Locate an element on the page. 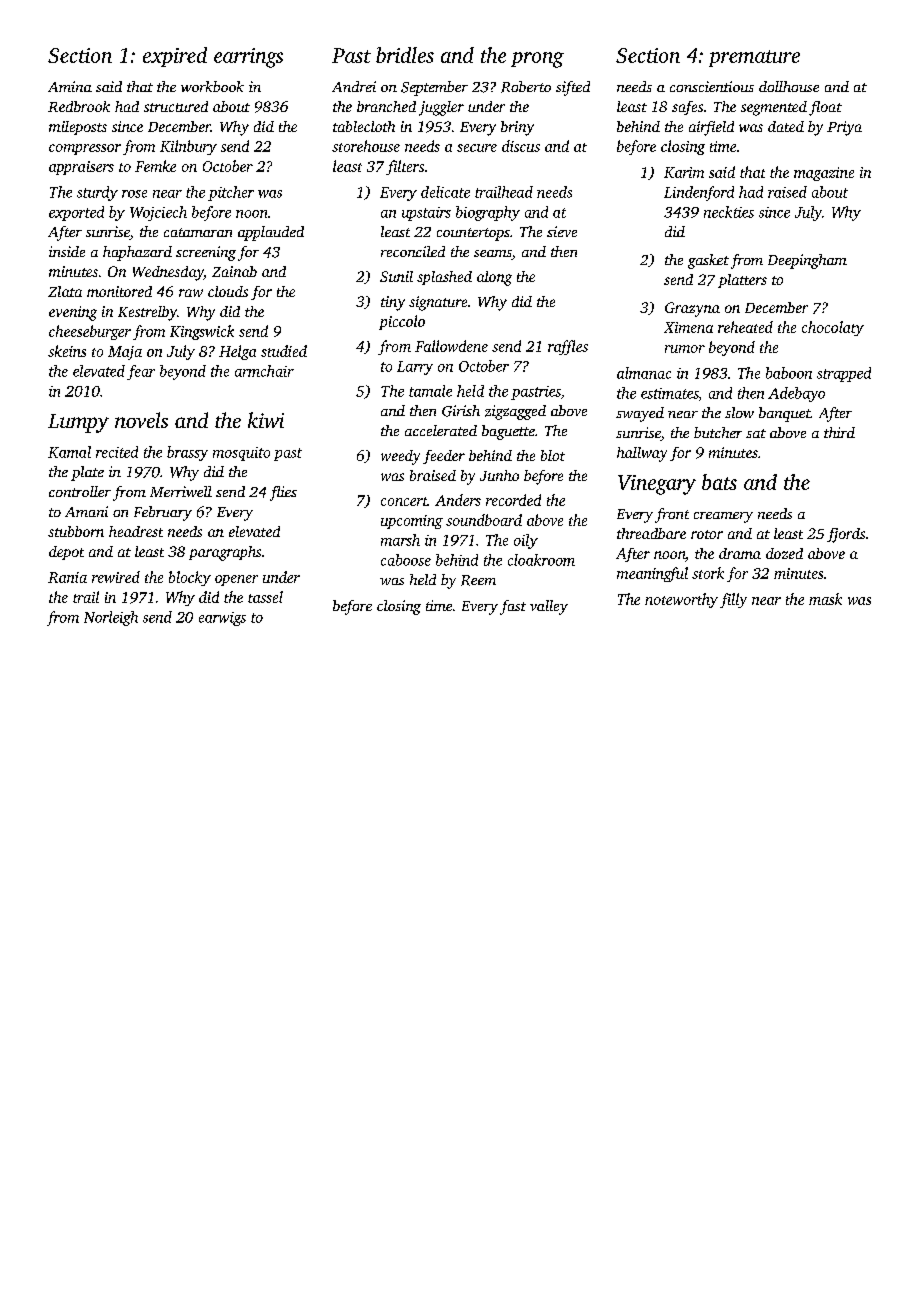  dollhouse is located at coordinates (789, 86).
